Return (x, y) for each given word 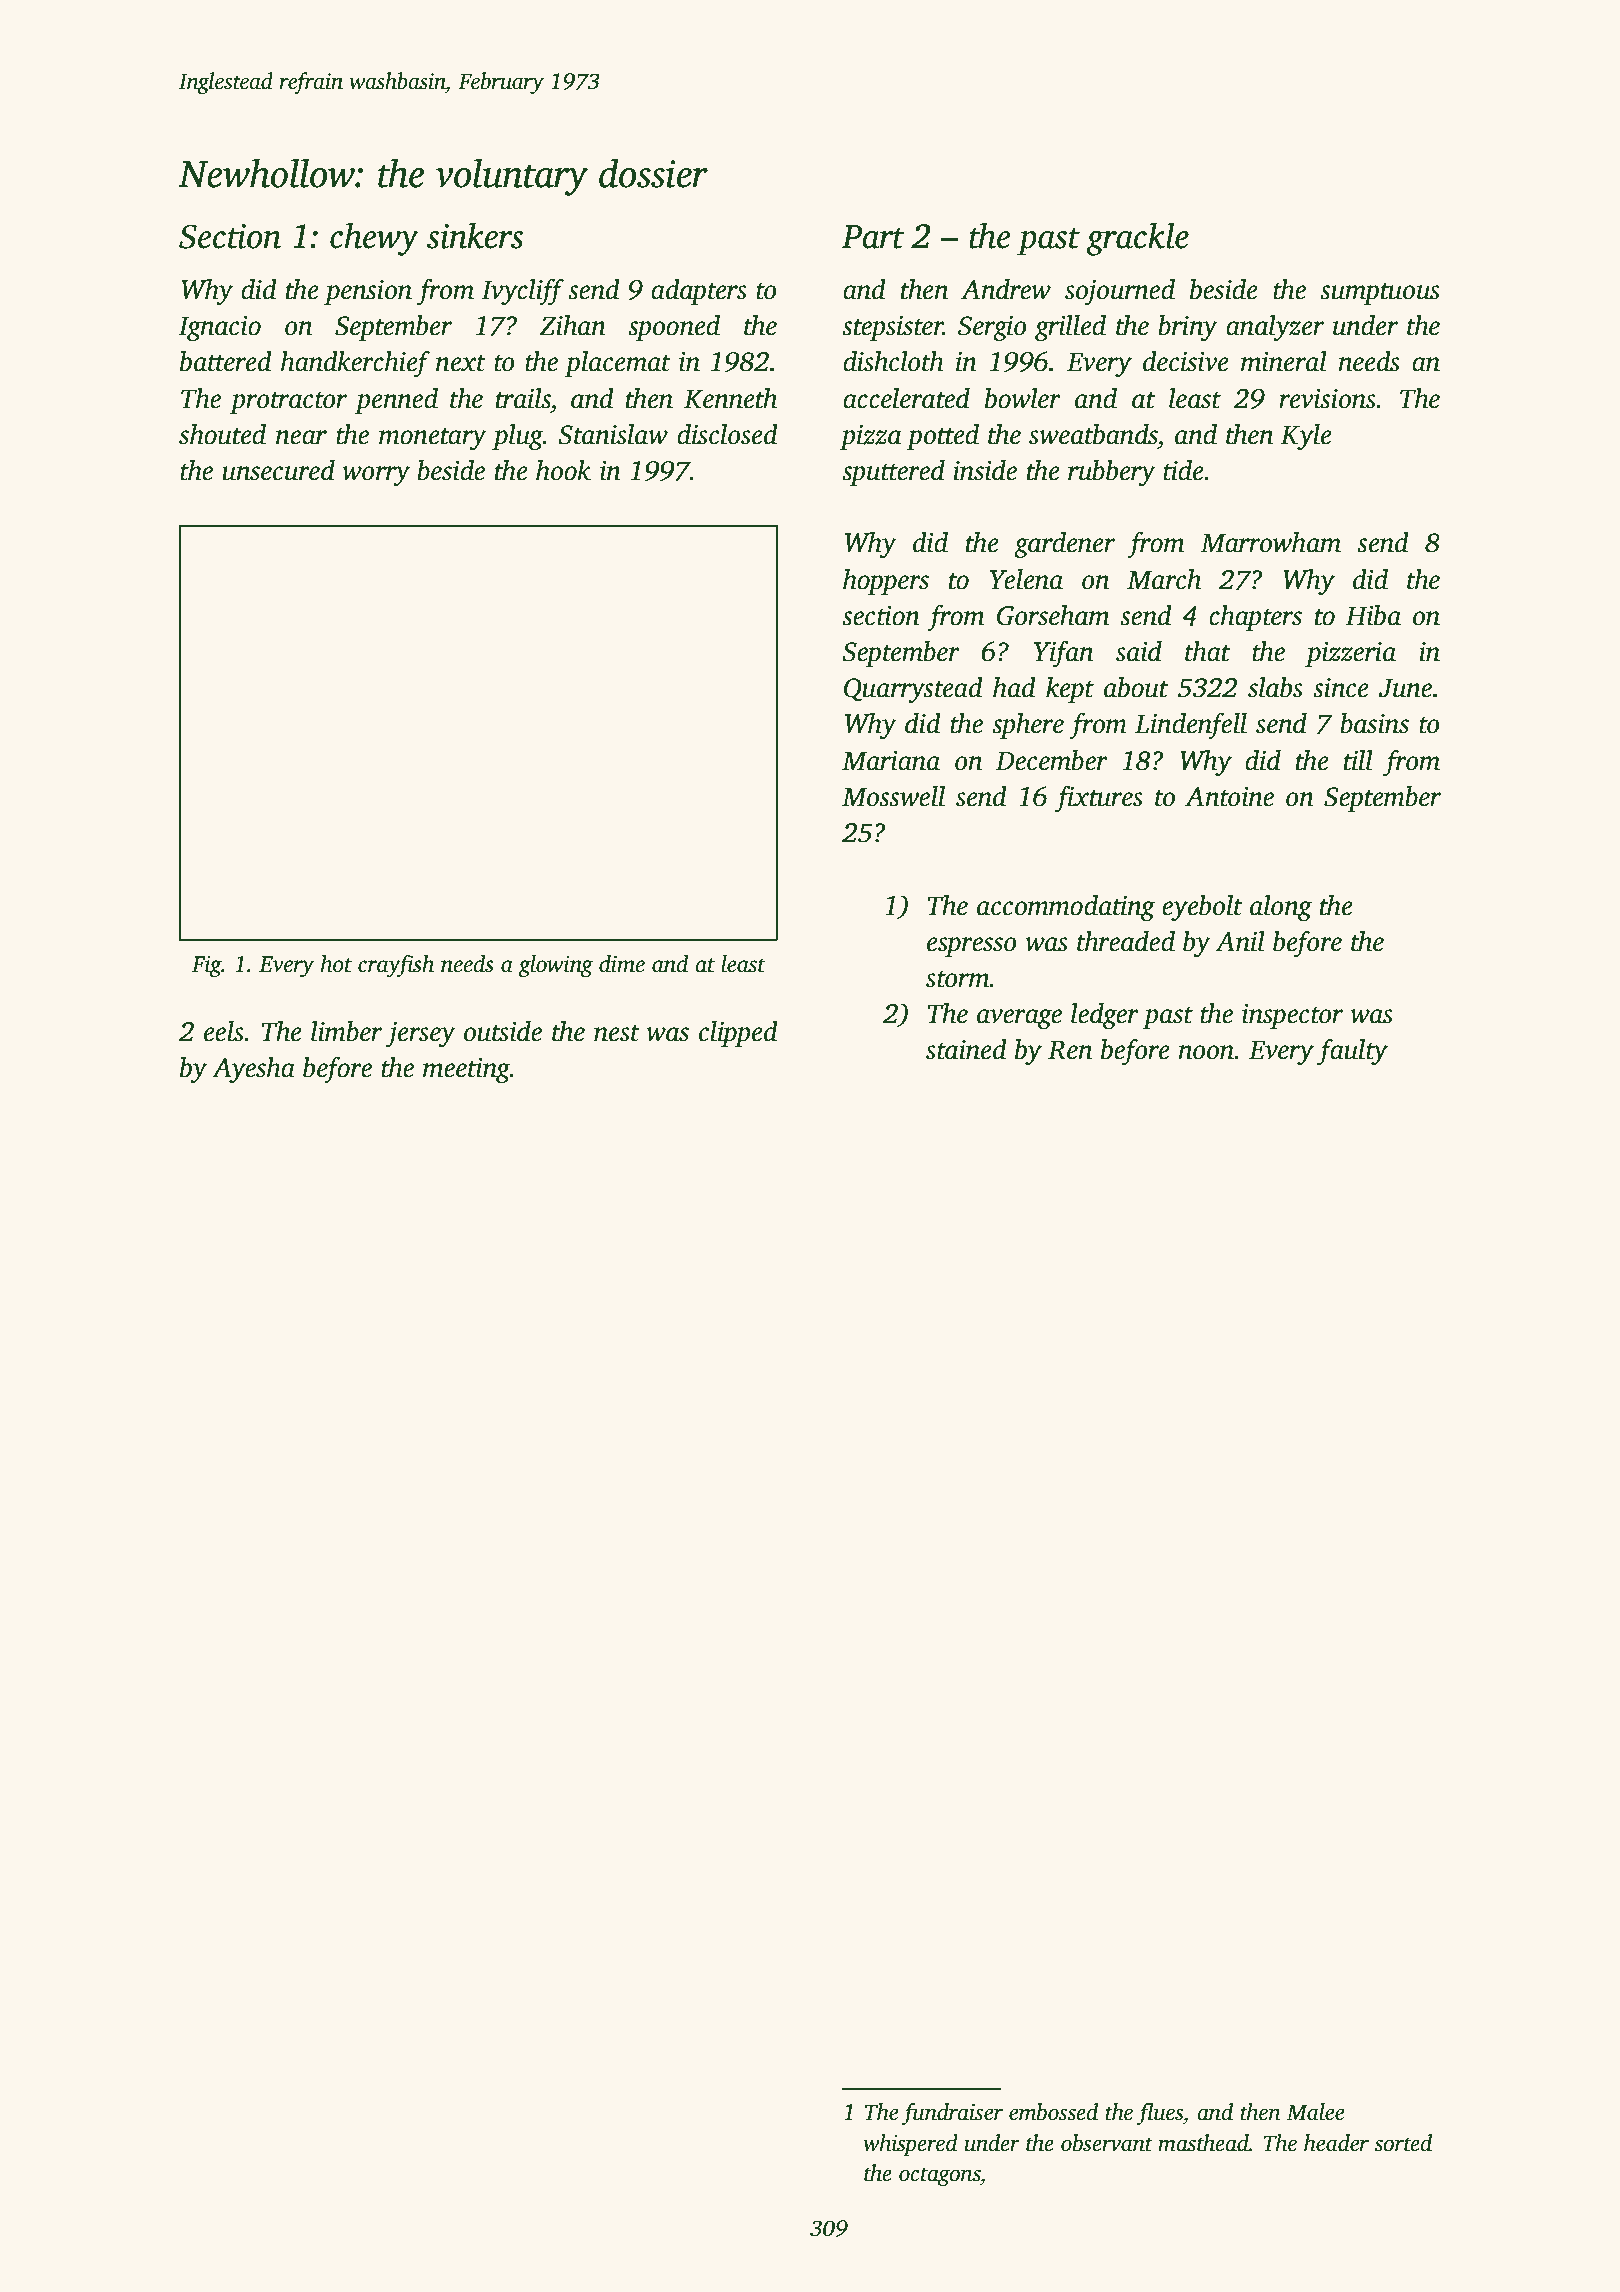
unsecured (278, 470)
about (1136, 687)
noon (1206, 1052)
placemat (617, 364)
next (461, 363)
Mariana (891, 761)
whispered (910, 2145)
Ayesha (253, 1070)
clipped (738, 1034)
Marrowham (1271, 542)
